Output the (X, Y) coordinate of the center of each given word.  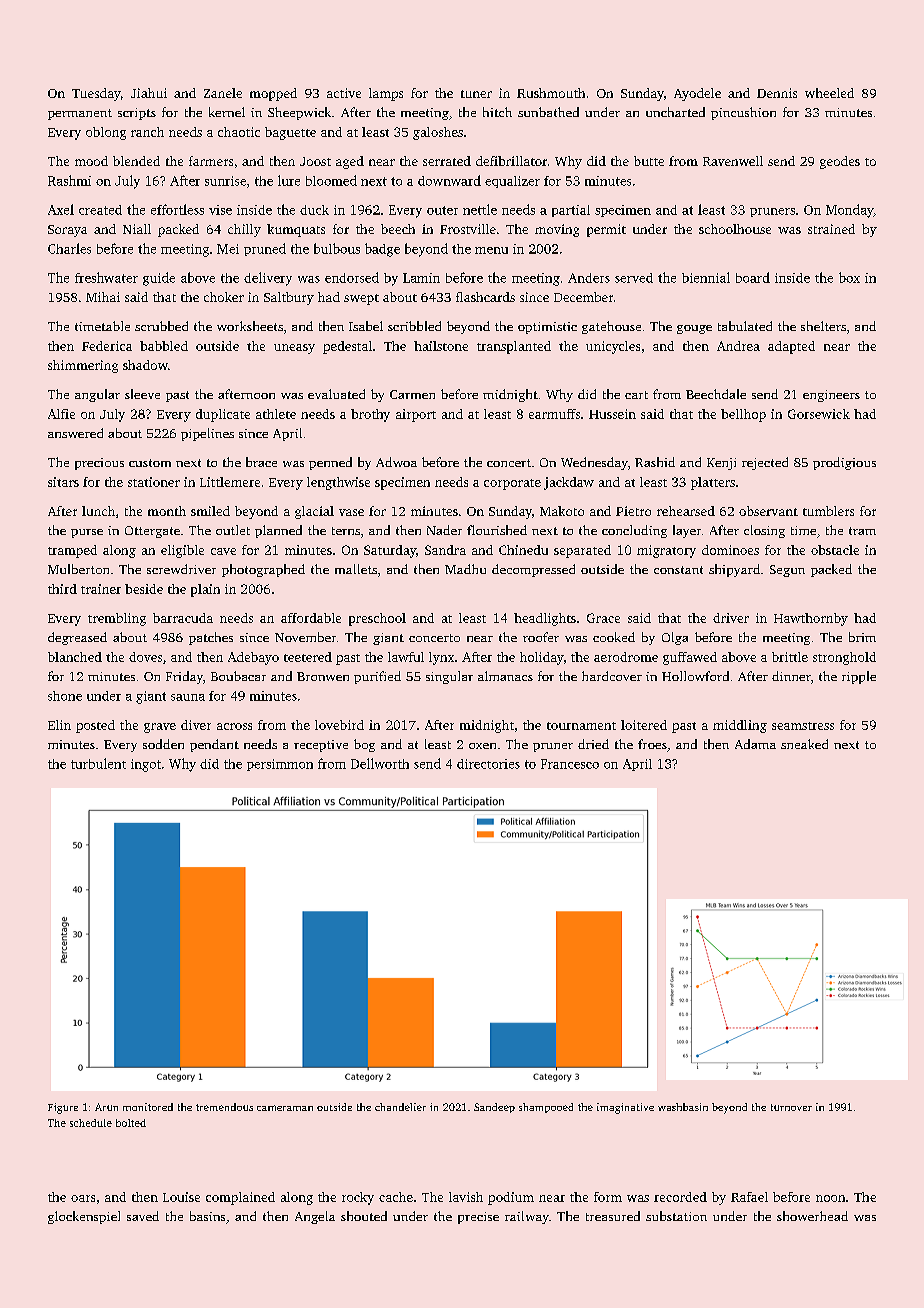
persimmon (280, 765)
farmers (211, 161)
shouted (364, 1216)
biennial (706, 277)
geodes (840, 162)
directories (488, 764)
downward (449, 180)
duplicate (223, 415)
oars (83, 1198)
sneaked (804, 744)
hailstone (441, 346)
